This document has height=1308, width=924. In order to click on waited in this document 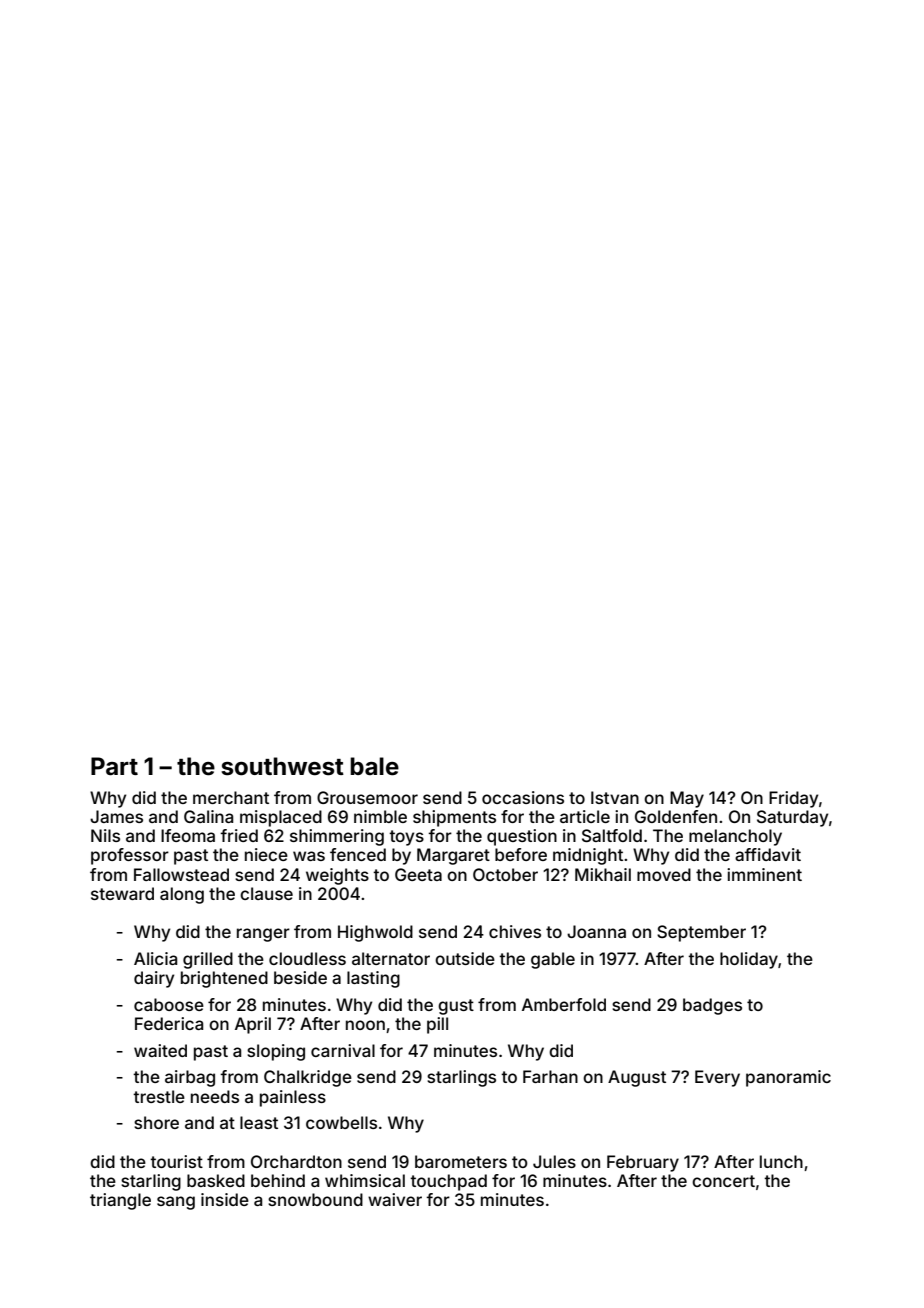, I will do `click(160, 1050)`.
